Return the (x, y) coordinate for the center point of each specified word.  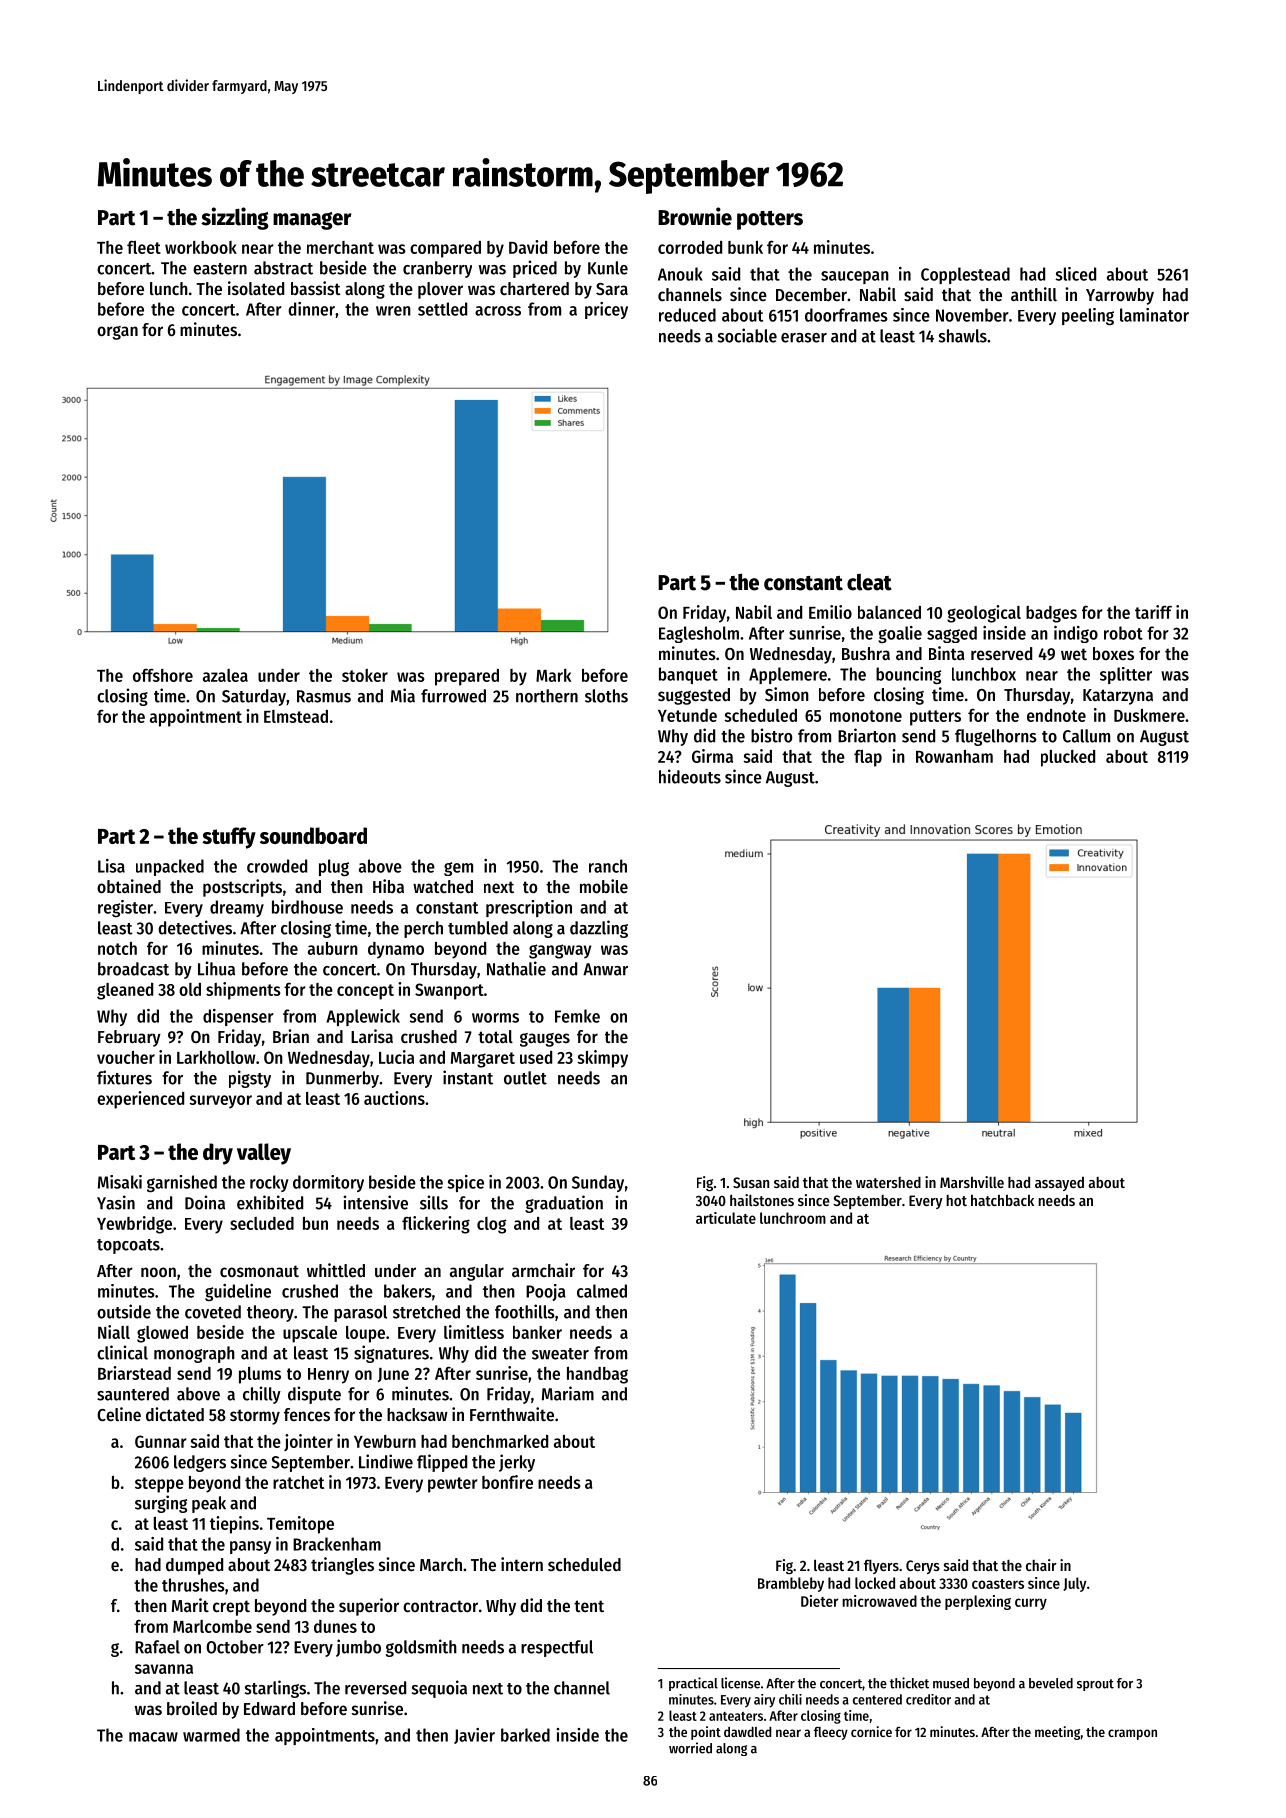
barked (525, 1735)
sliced (1075, 274)
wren (393, 311)
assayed (1059, 1183)
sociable (747, 335)
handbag (597, 1375)
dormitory (328, 1183)
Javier (474, 1736)
